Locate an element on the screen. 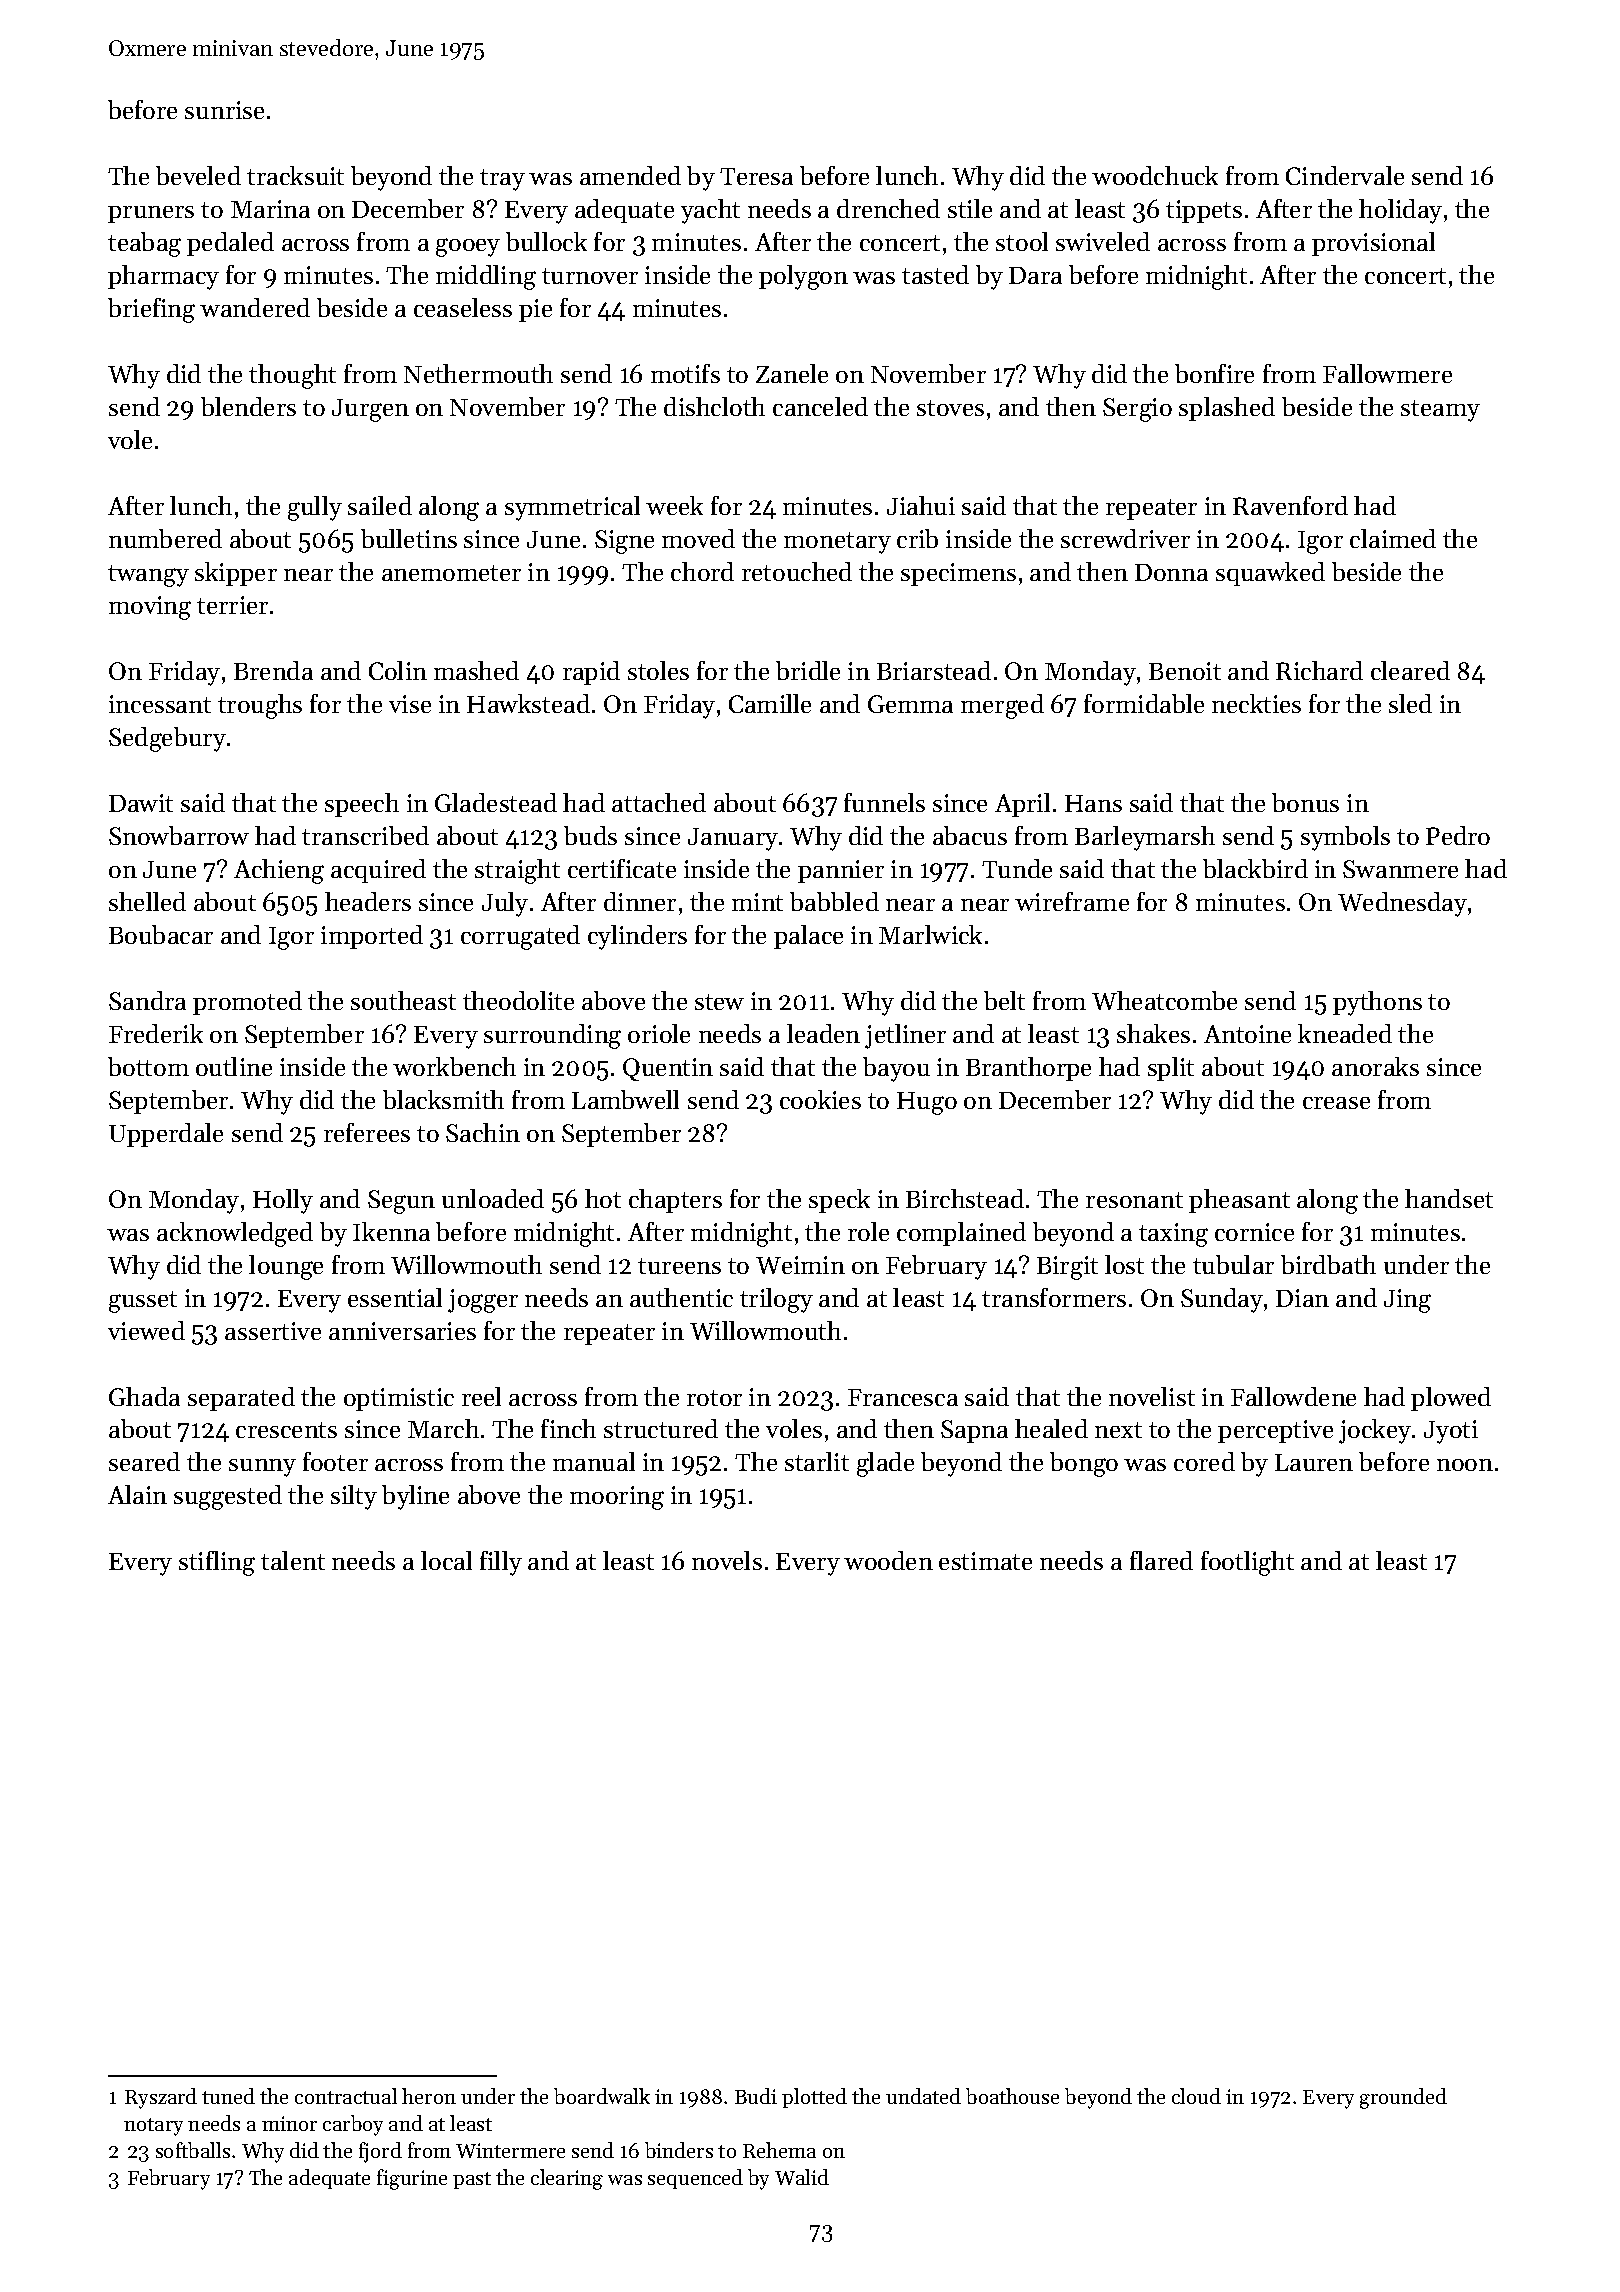 The image size is (1620, 2292). sunrise is located at coordinates (224, 110).
